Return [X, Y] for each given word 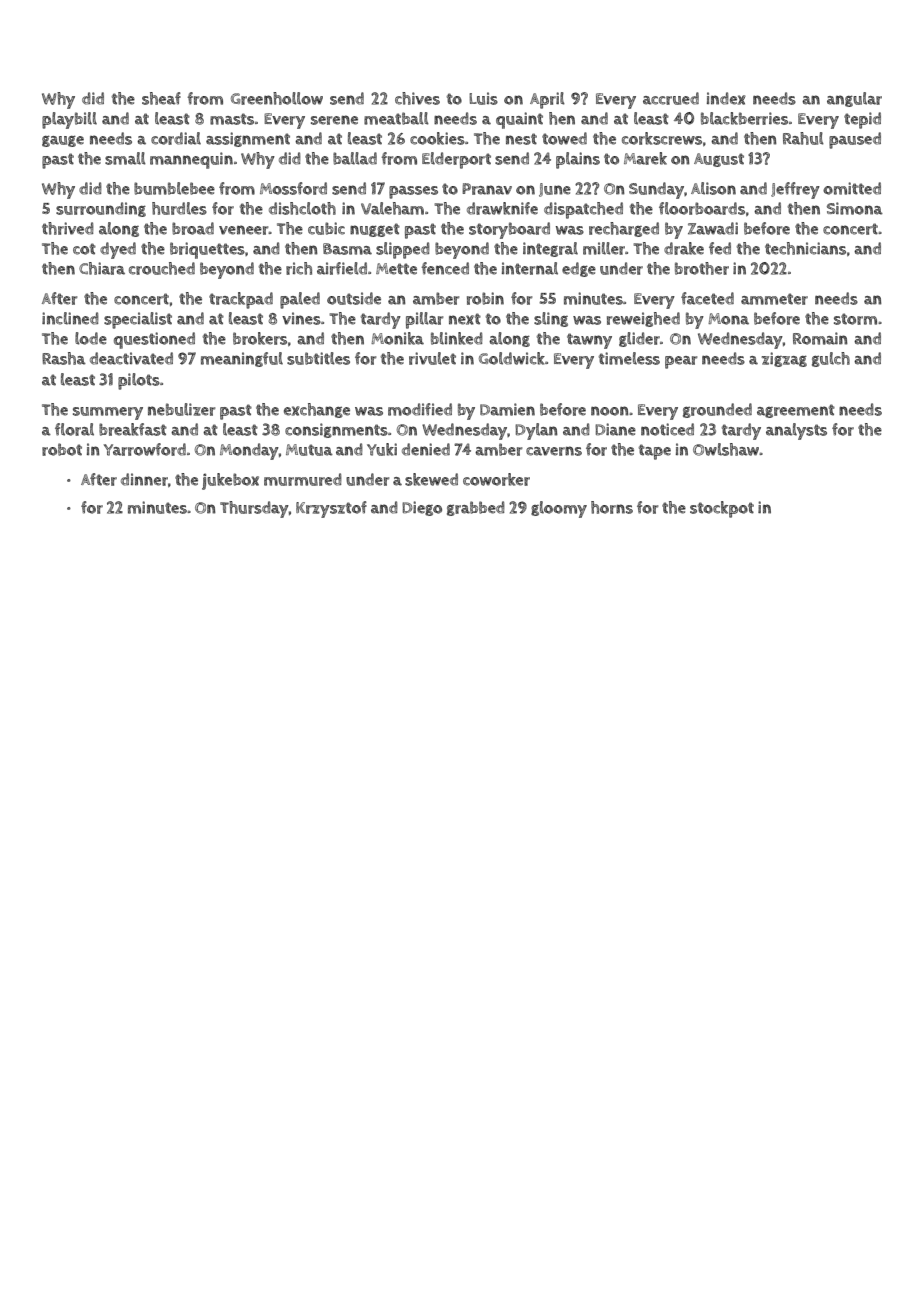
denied [426, 449]
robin [485, 298]
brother [702, 268]
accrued [671, 98]
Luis [483, 98]
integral [550, 249]
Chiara [102, 268]
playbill [69, 120]
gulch [831, 359]
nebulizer [181, 409]
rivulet [432, 358]
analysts [796, 431]
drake [684, 248]
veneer [244, 230]
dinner [144, 479]
